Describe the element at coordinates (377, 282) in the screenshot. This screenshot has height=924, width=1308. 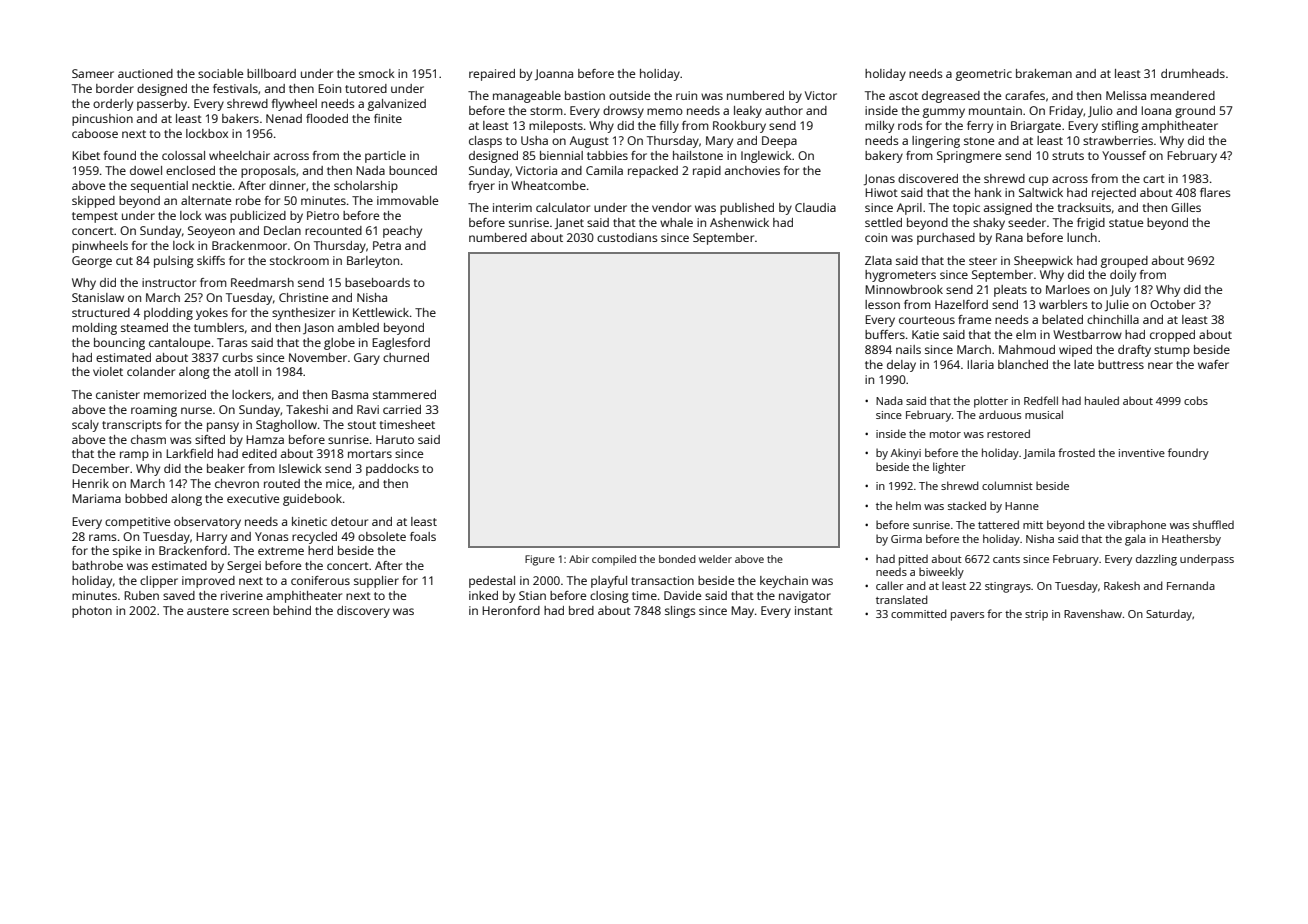
I see `baseboards` at that location.
